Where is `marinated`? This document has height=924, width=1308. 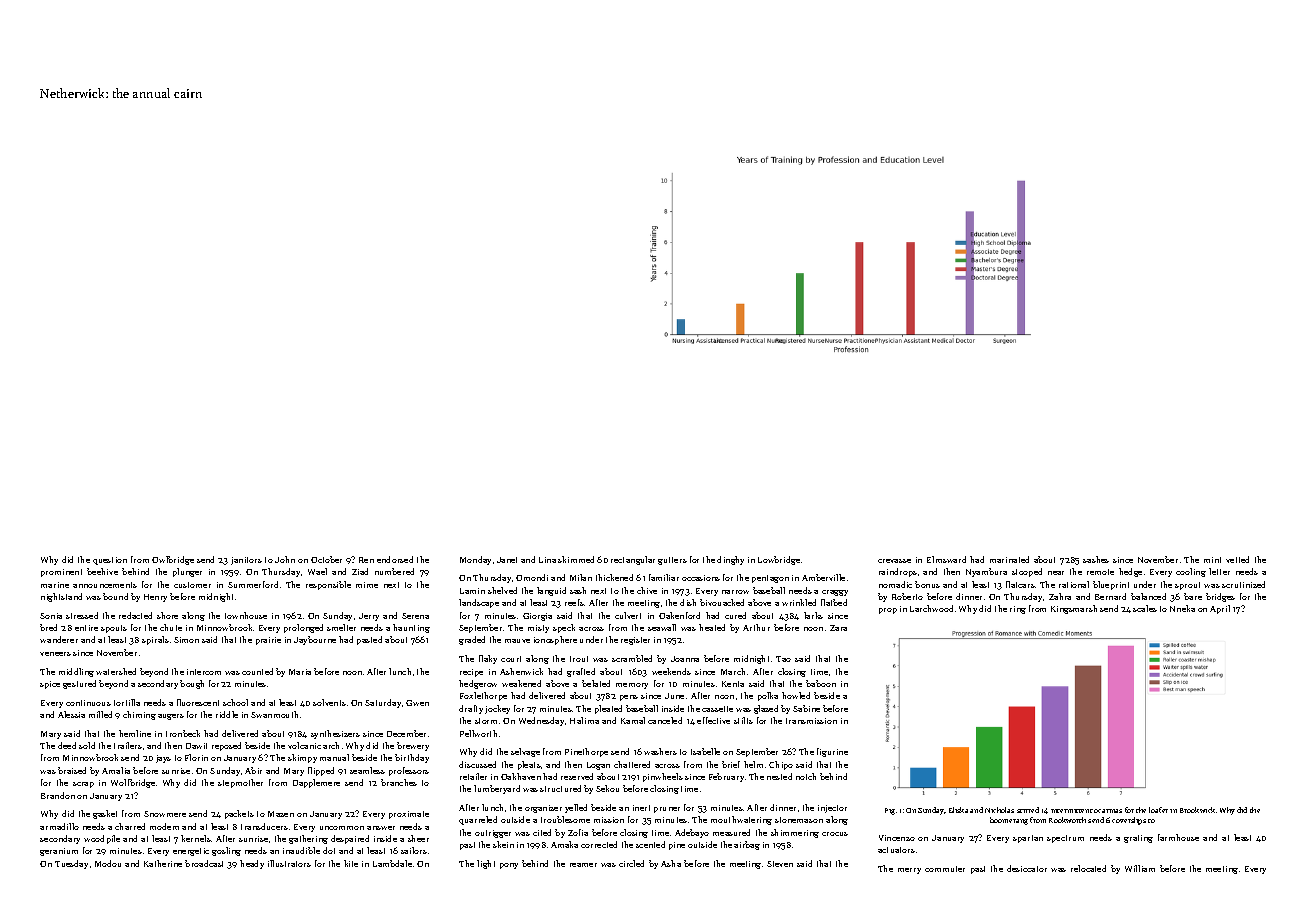 marinated is located at coordinates (1009, 559).
